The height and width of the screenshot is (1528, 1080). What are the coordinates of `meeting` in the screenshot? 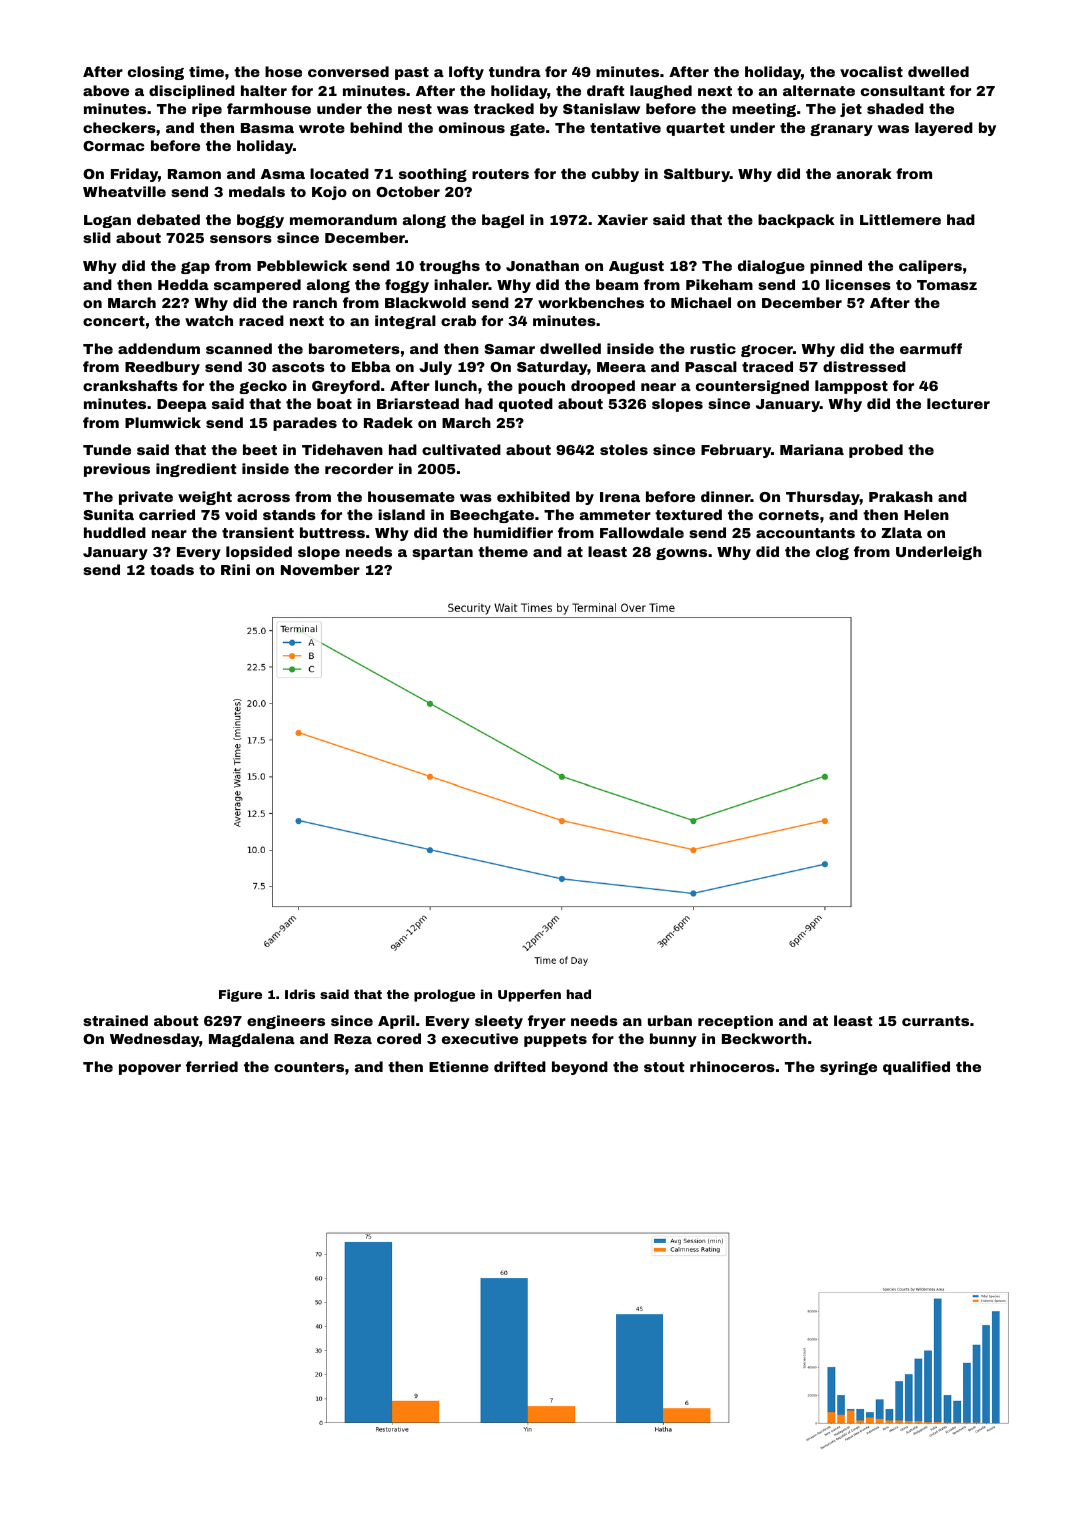 It's located at (764, 110).
